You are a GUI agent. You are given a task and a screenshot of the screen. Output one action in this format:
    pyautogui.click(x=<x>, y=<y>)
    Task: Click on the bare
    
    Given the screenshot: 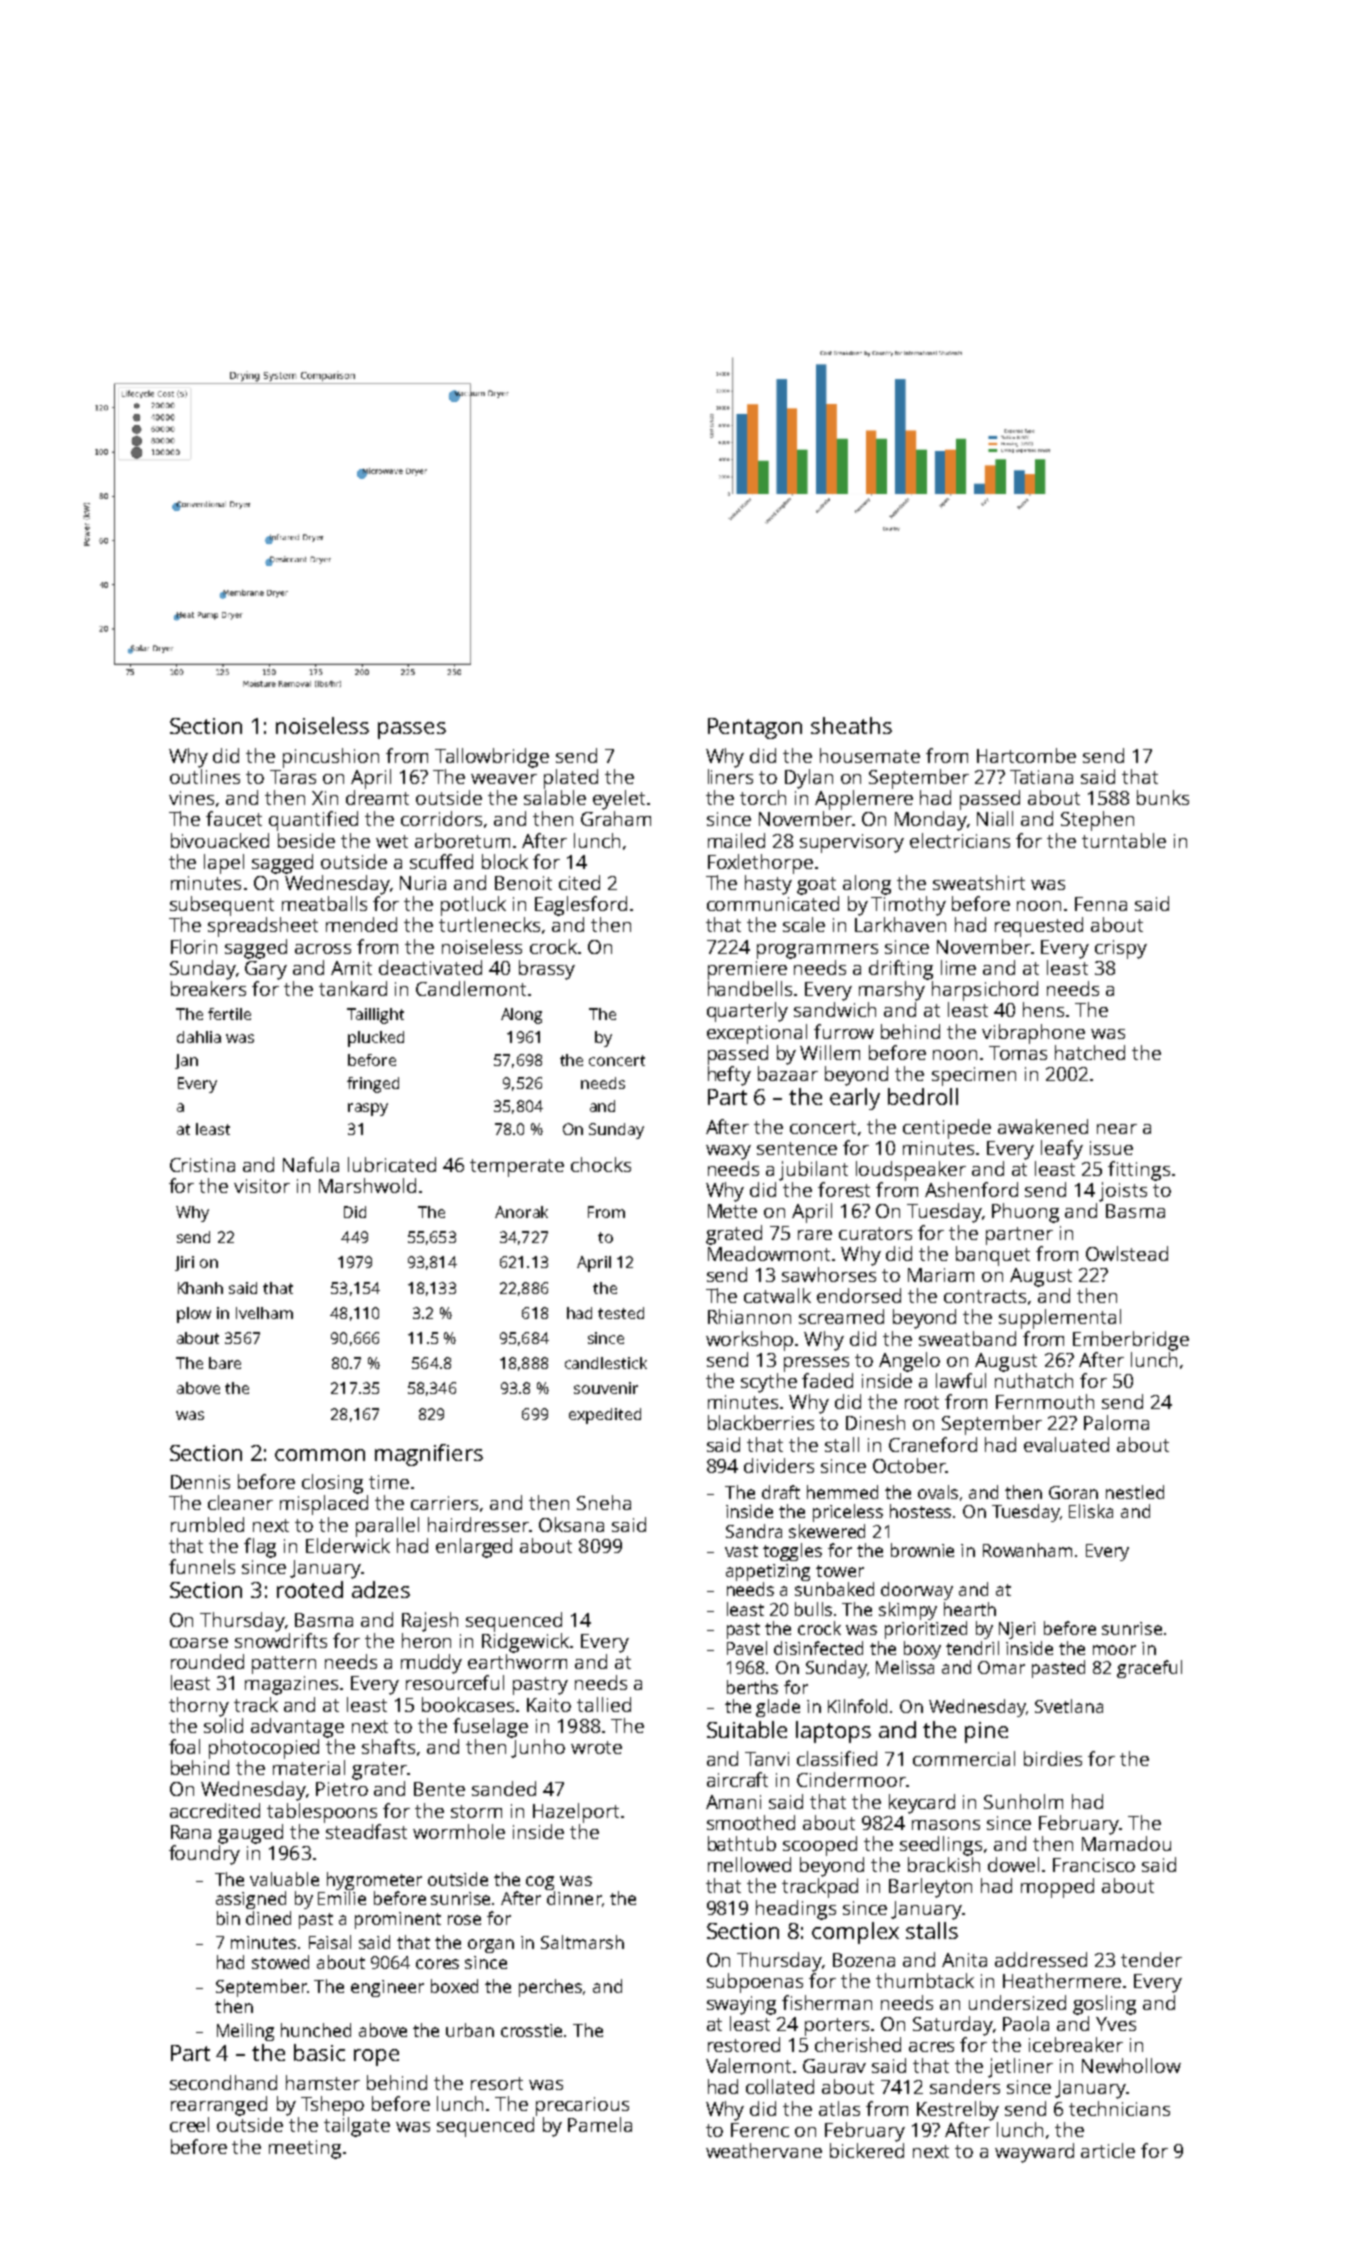 What is the action you would take?
    pyautogui.click(x=225, y=1363)
